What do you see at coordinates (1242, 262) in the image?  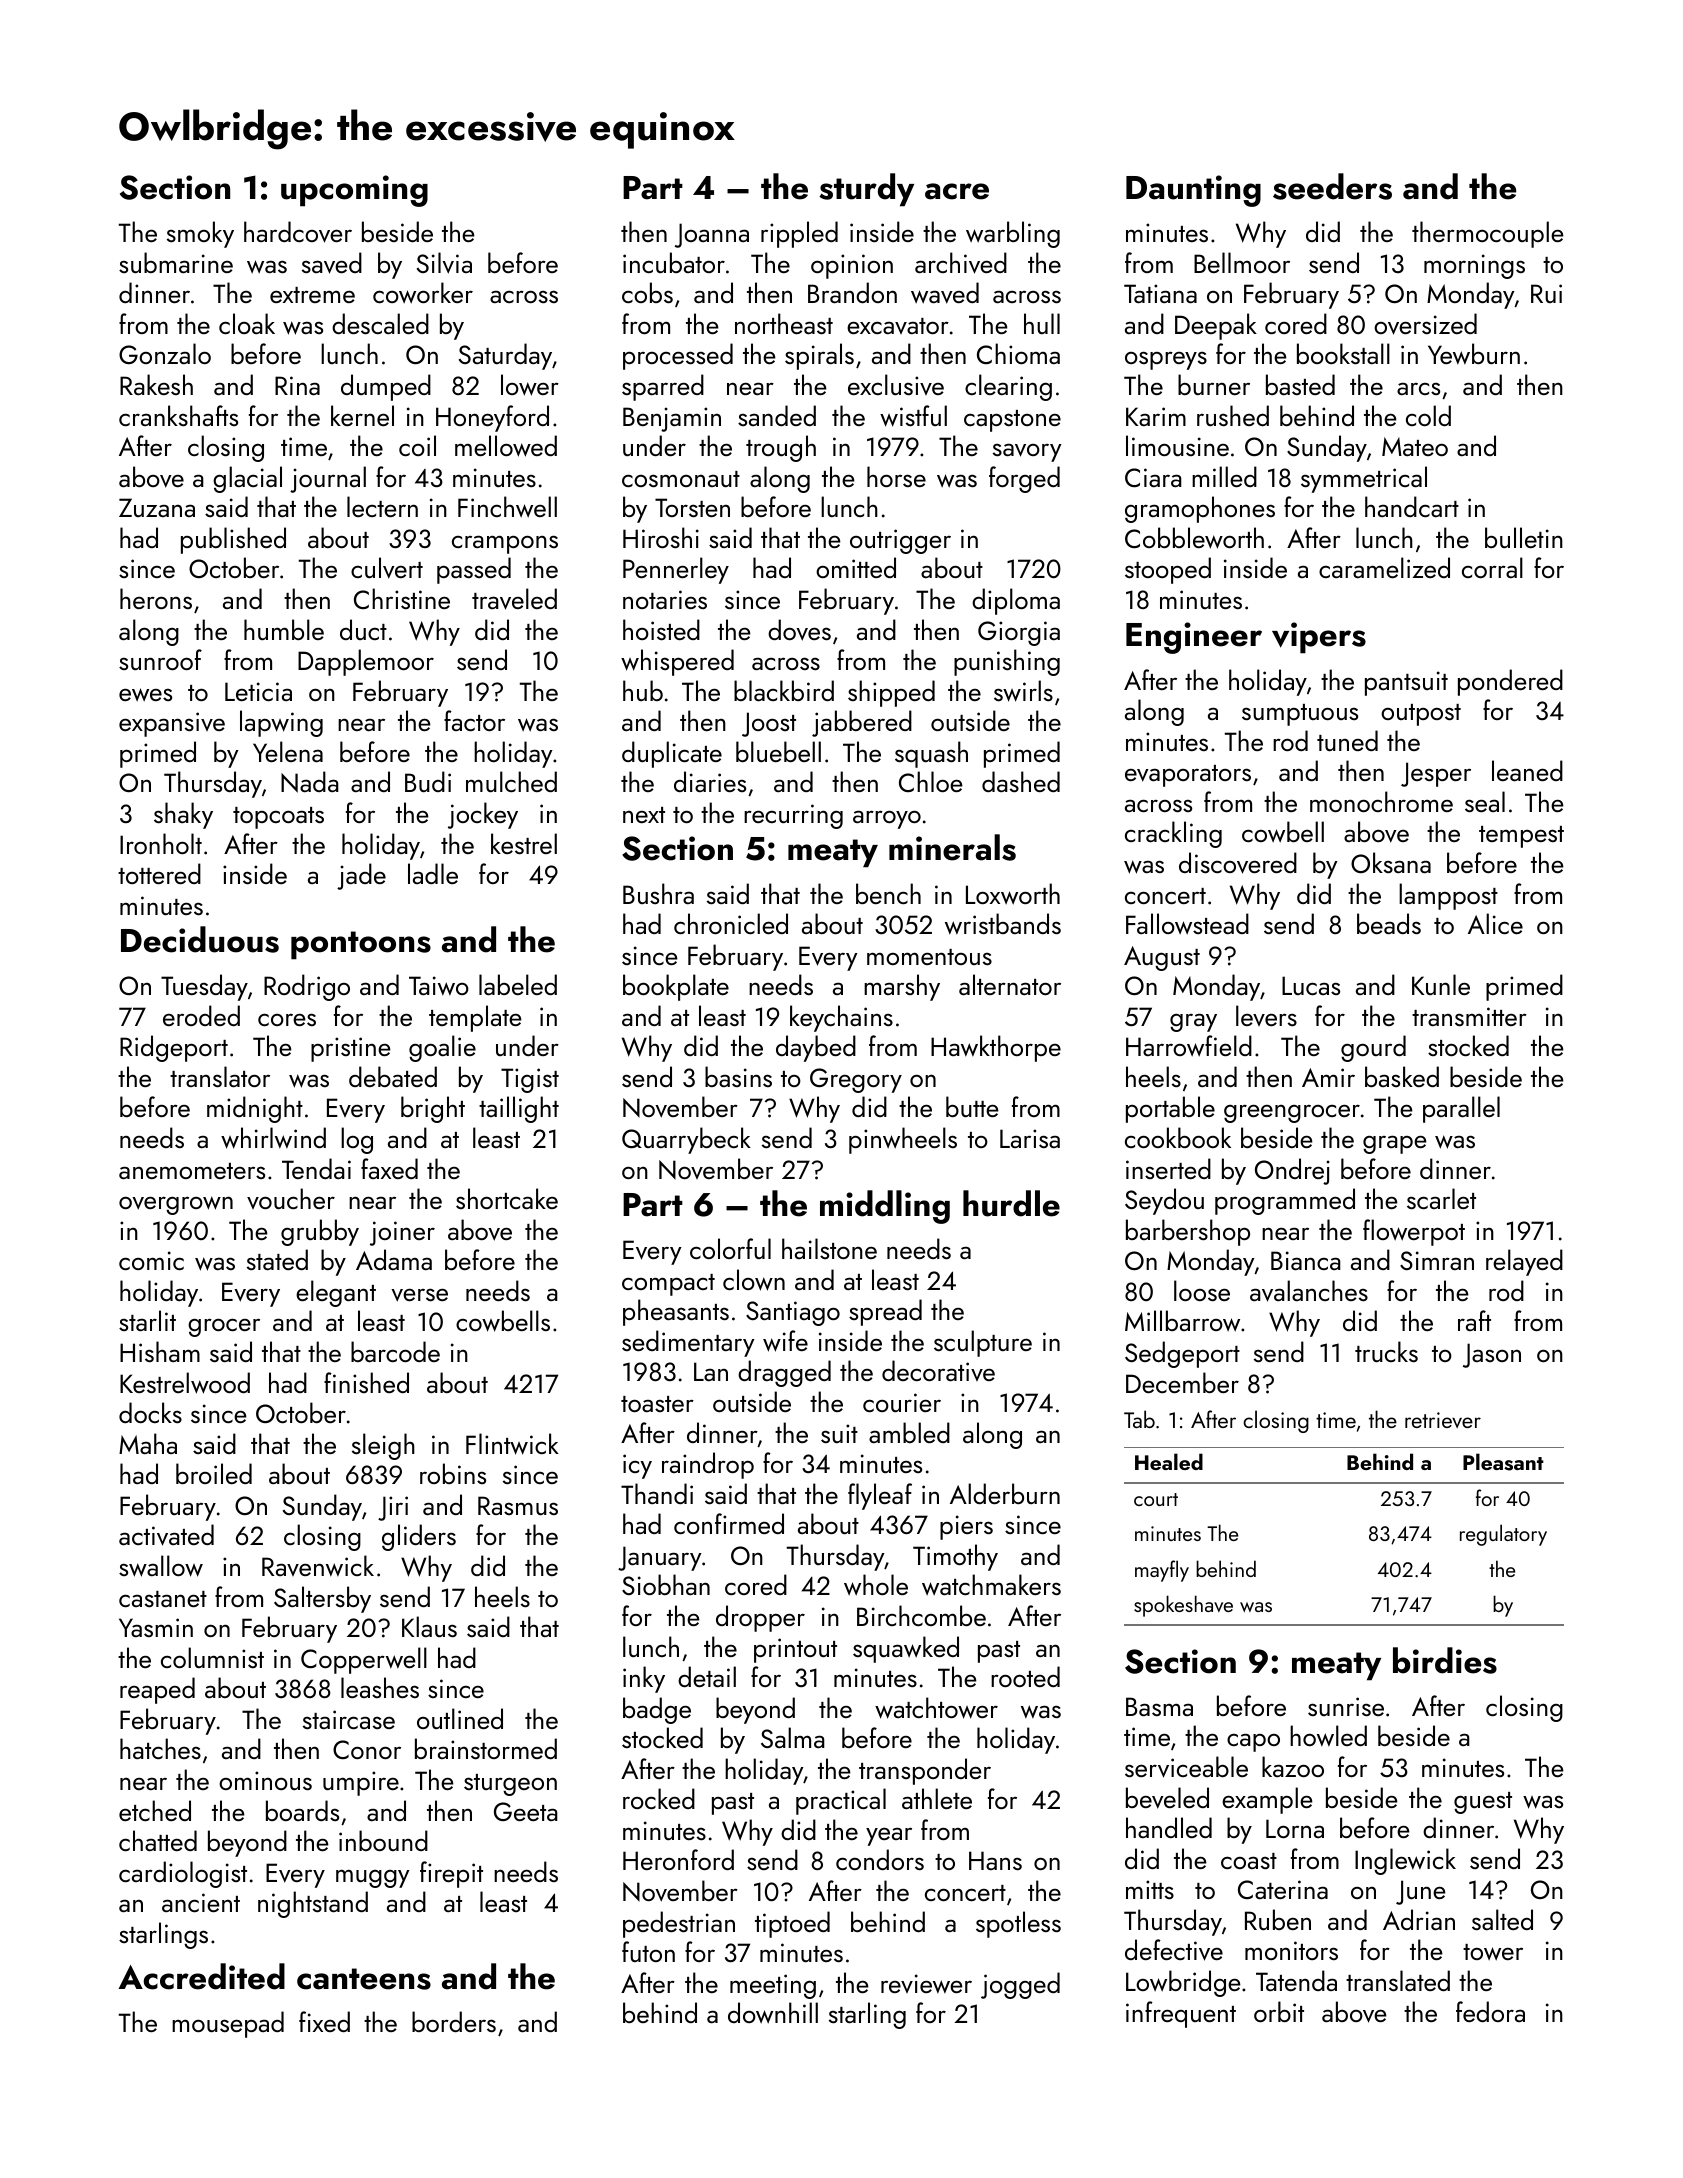 I see `Bellmoor` at bounding box center [1242, 262].
